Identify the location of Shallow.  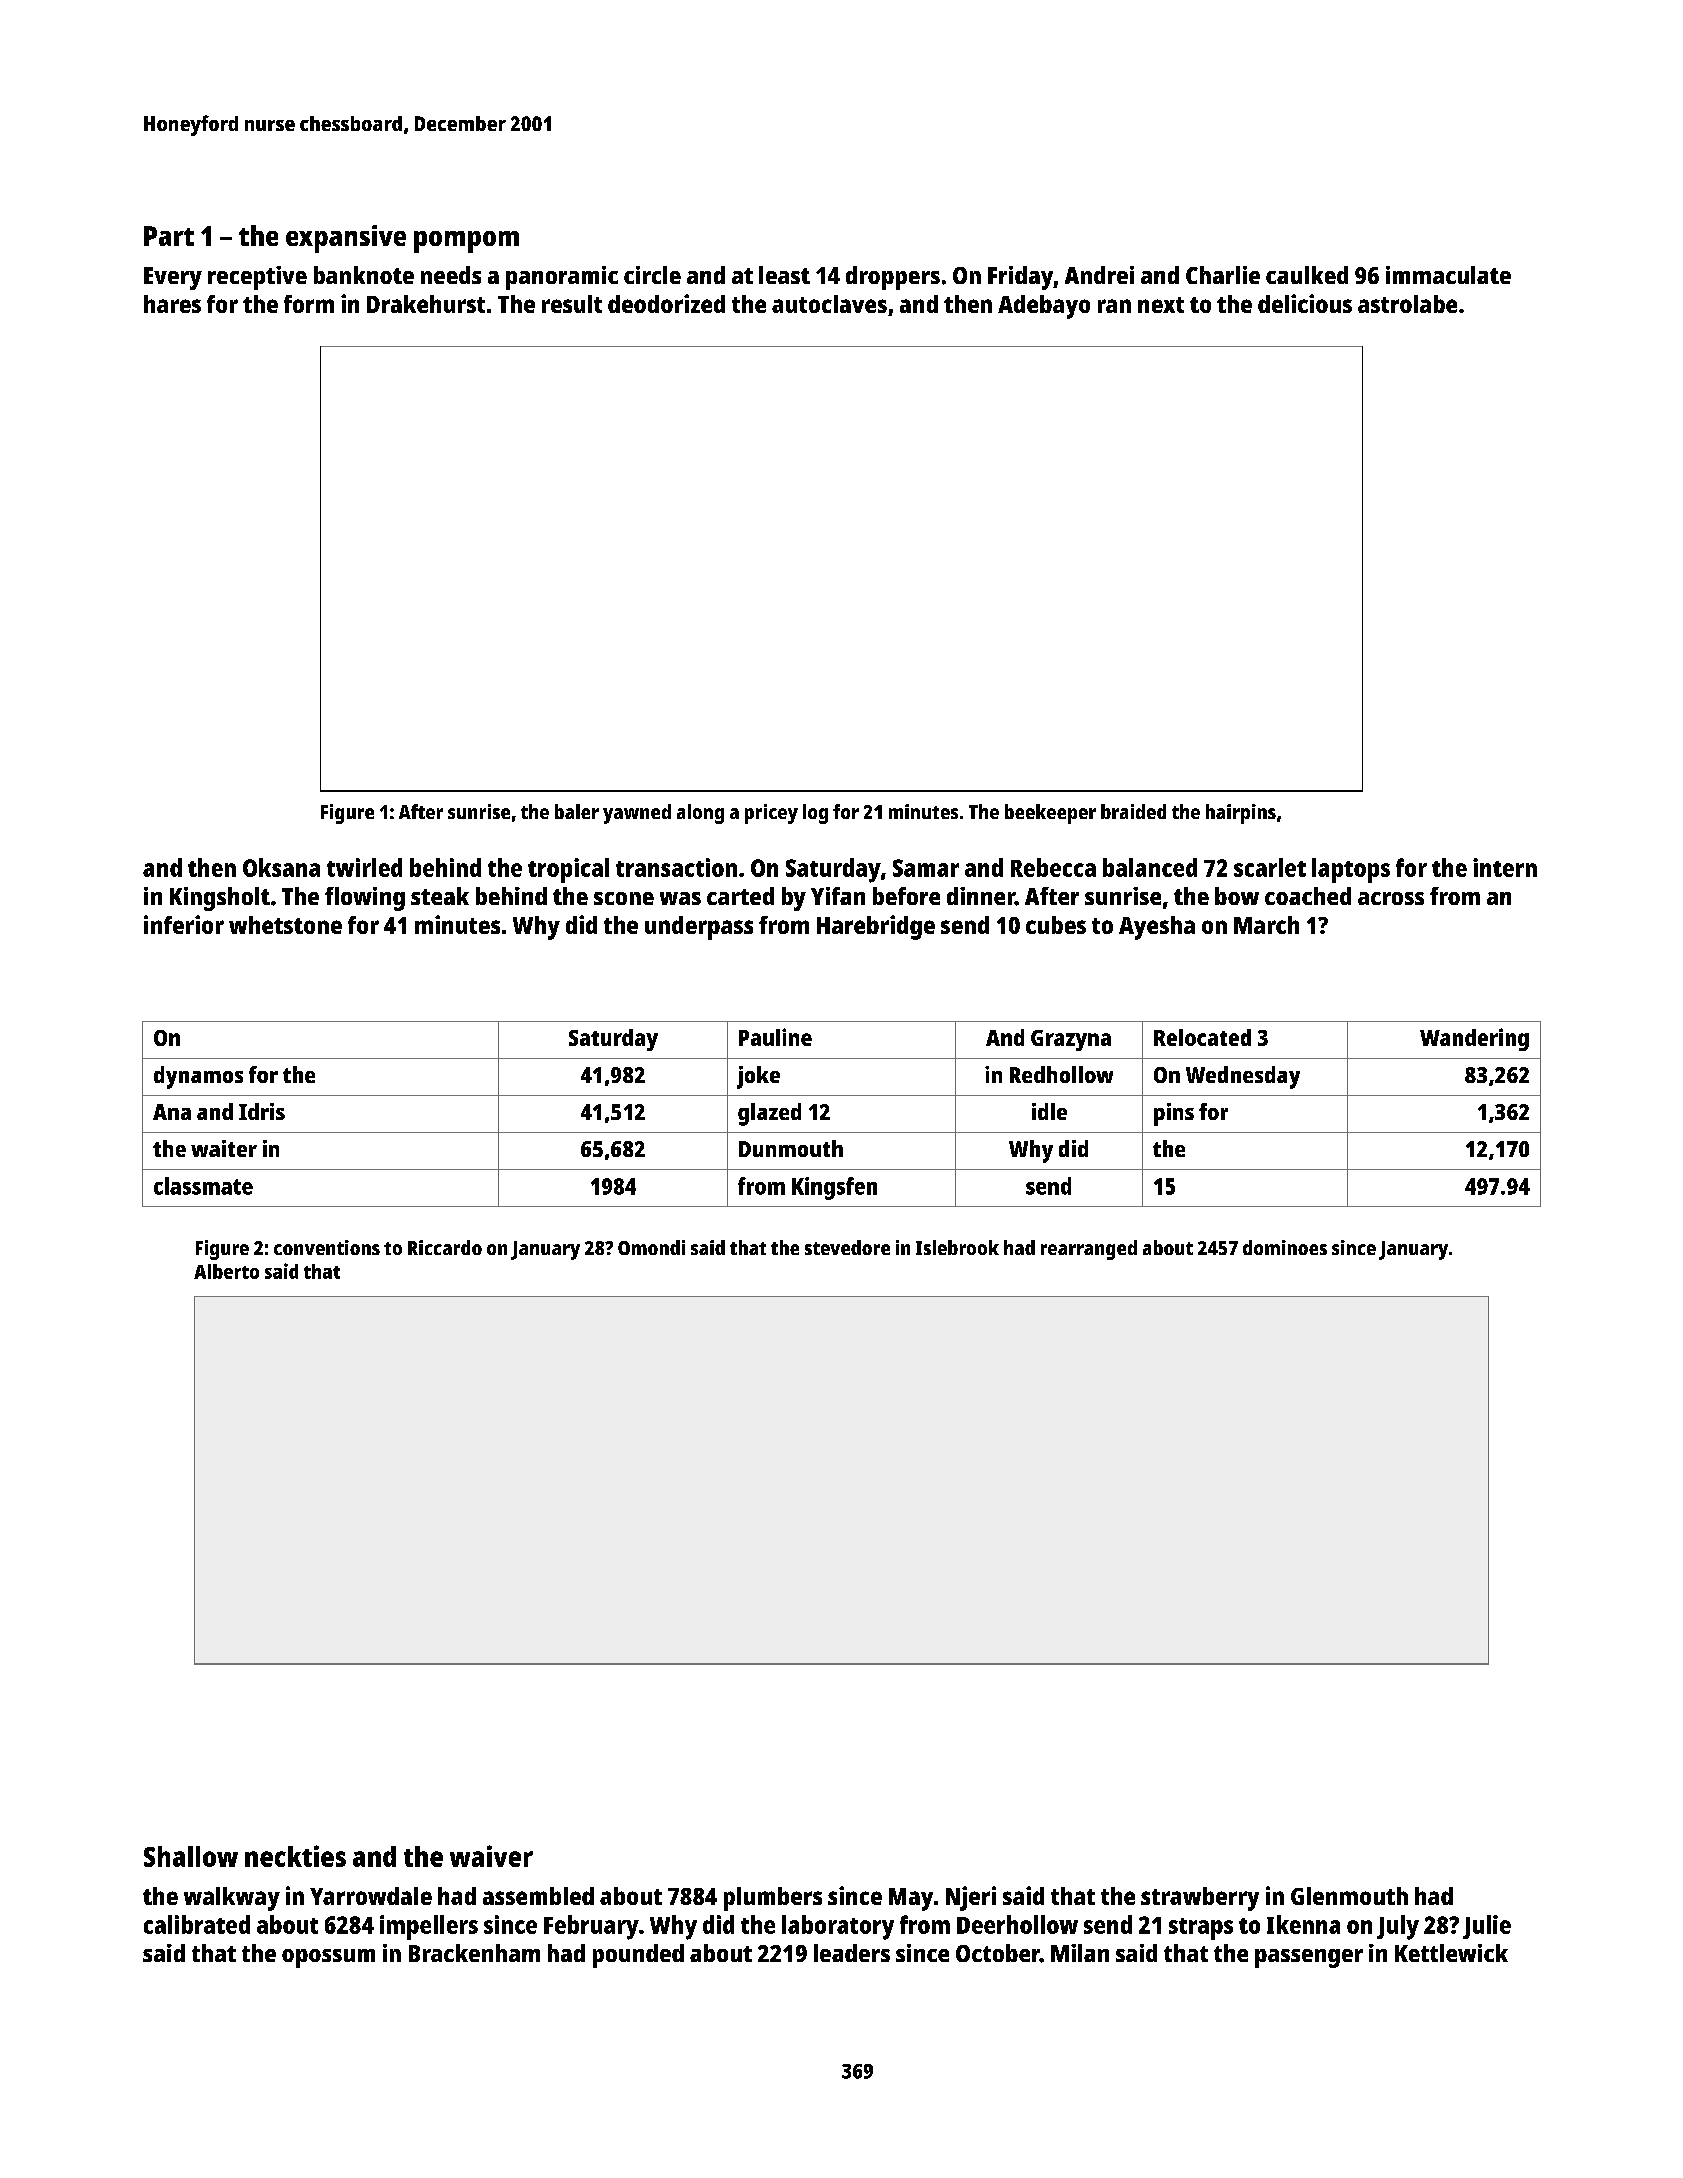
(191, 1856).
